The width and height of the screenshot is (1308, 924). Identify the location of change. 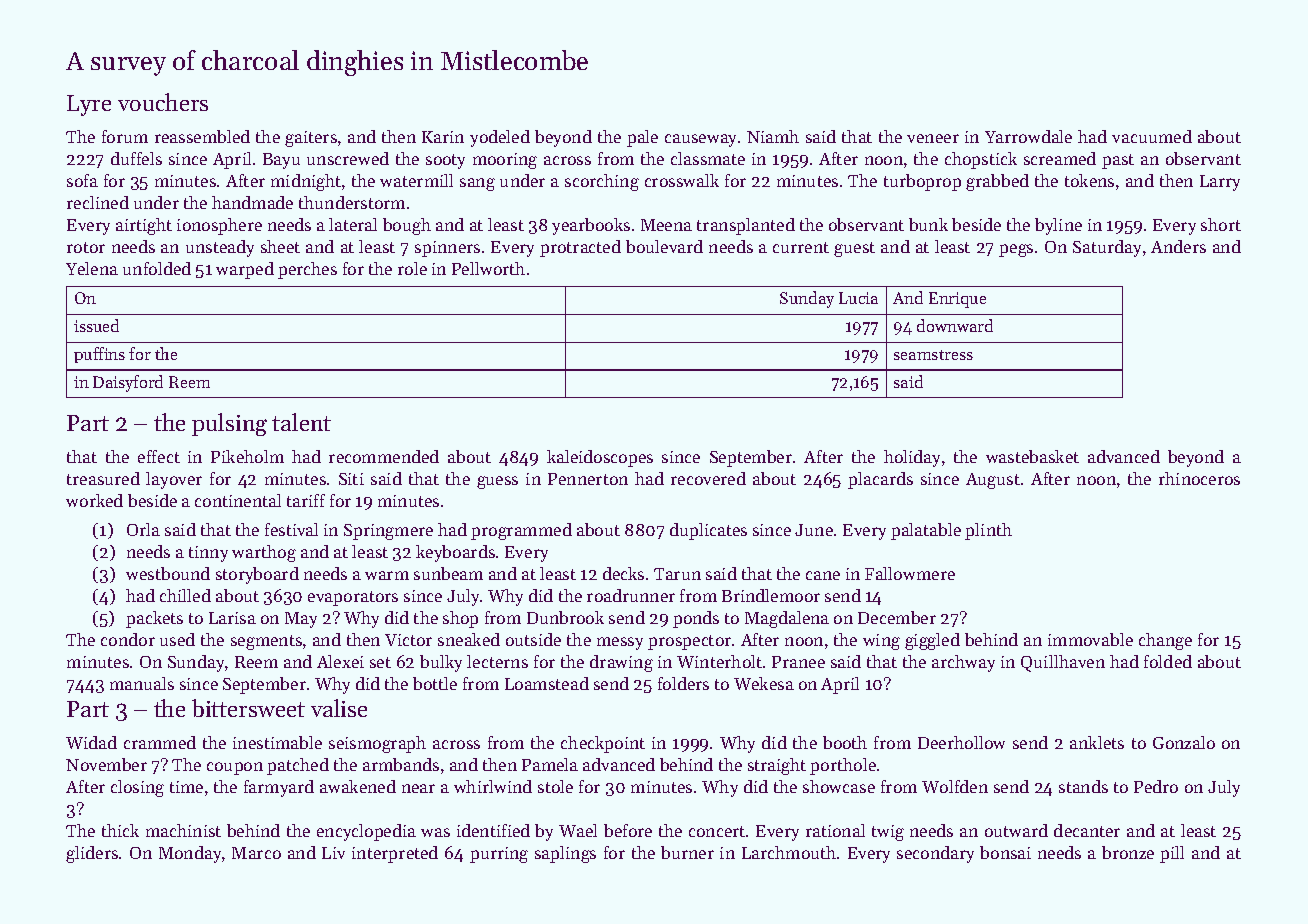
(1165, 641).
